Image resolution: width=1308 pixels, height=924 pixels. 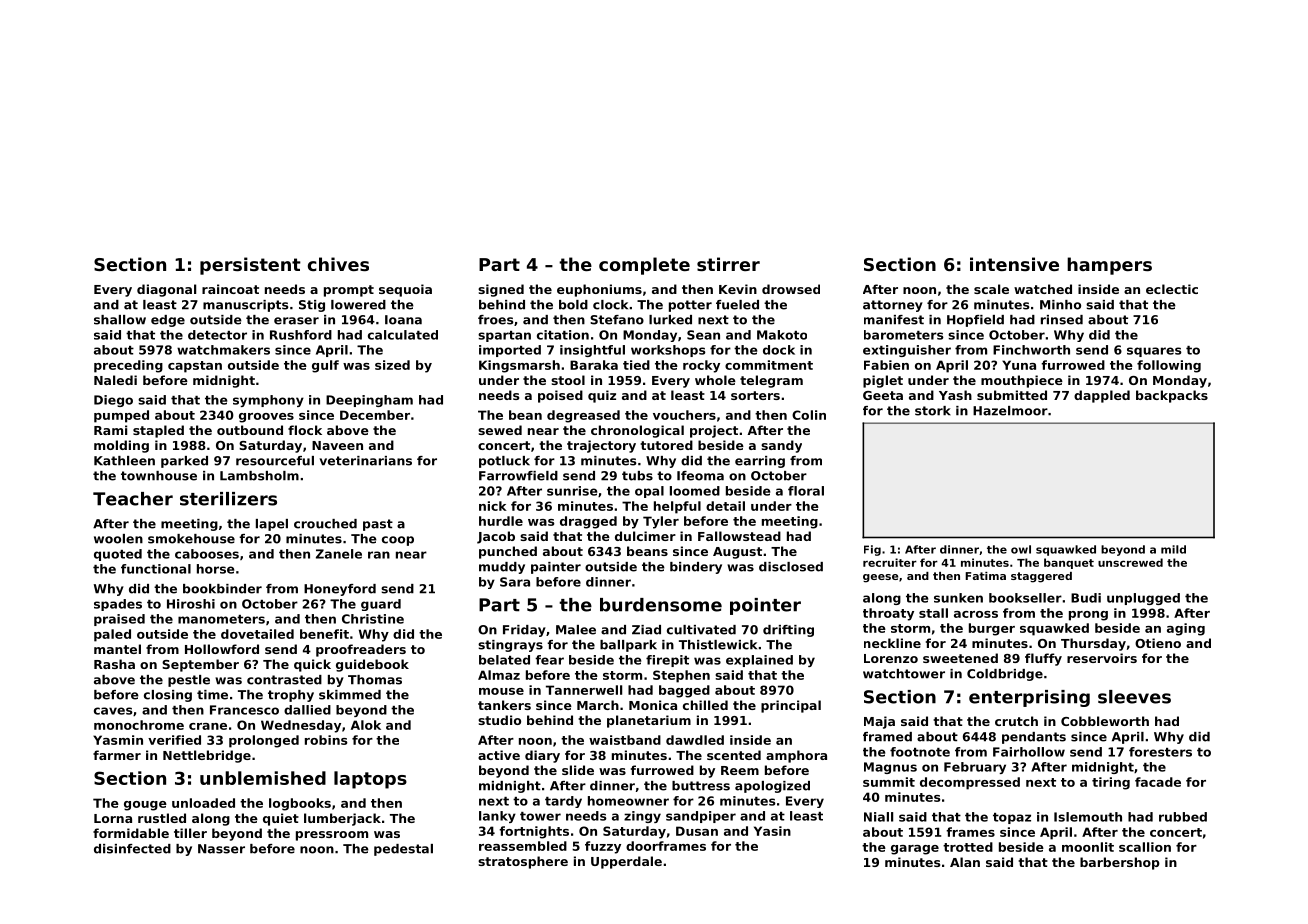 I want to click on Nasser, so click(x=221, y=849).
